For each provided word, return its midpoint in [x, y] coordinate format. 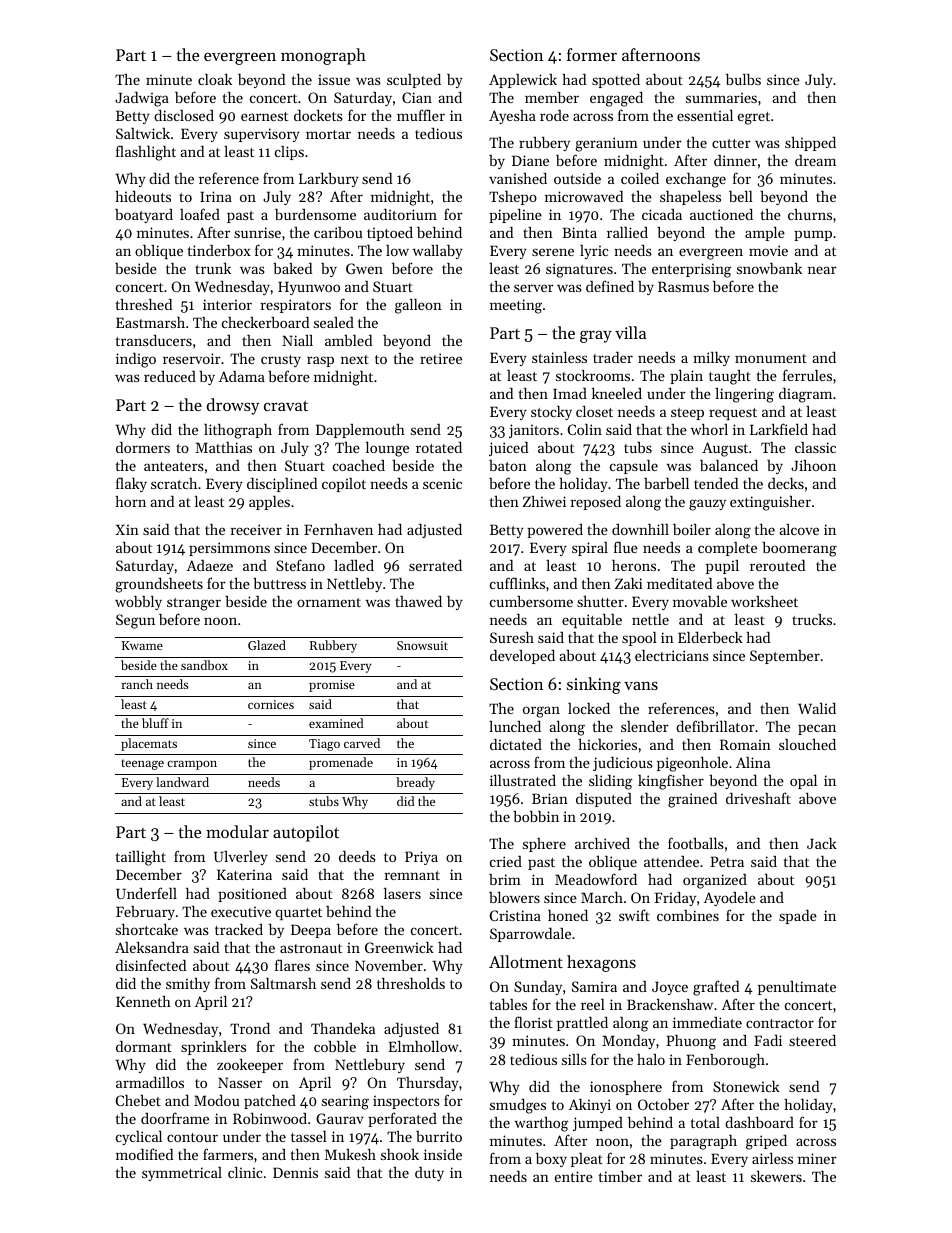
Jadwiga [142, 99]
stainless [559, 357]
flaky [131, 484]
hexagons [601, 963]
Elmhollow [423, 1046]
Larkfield [779, 429]
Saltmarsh [283, 983]
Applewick [523, 81]
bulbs [743, 79]
